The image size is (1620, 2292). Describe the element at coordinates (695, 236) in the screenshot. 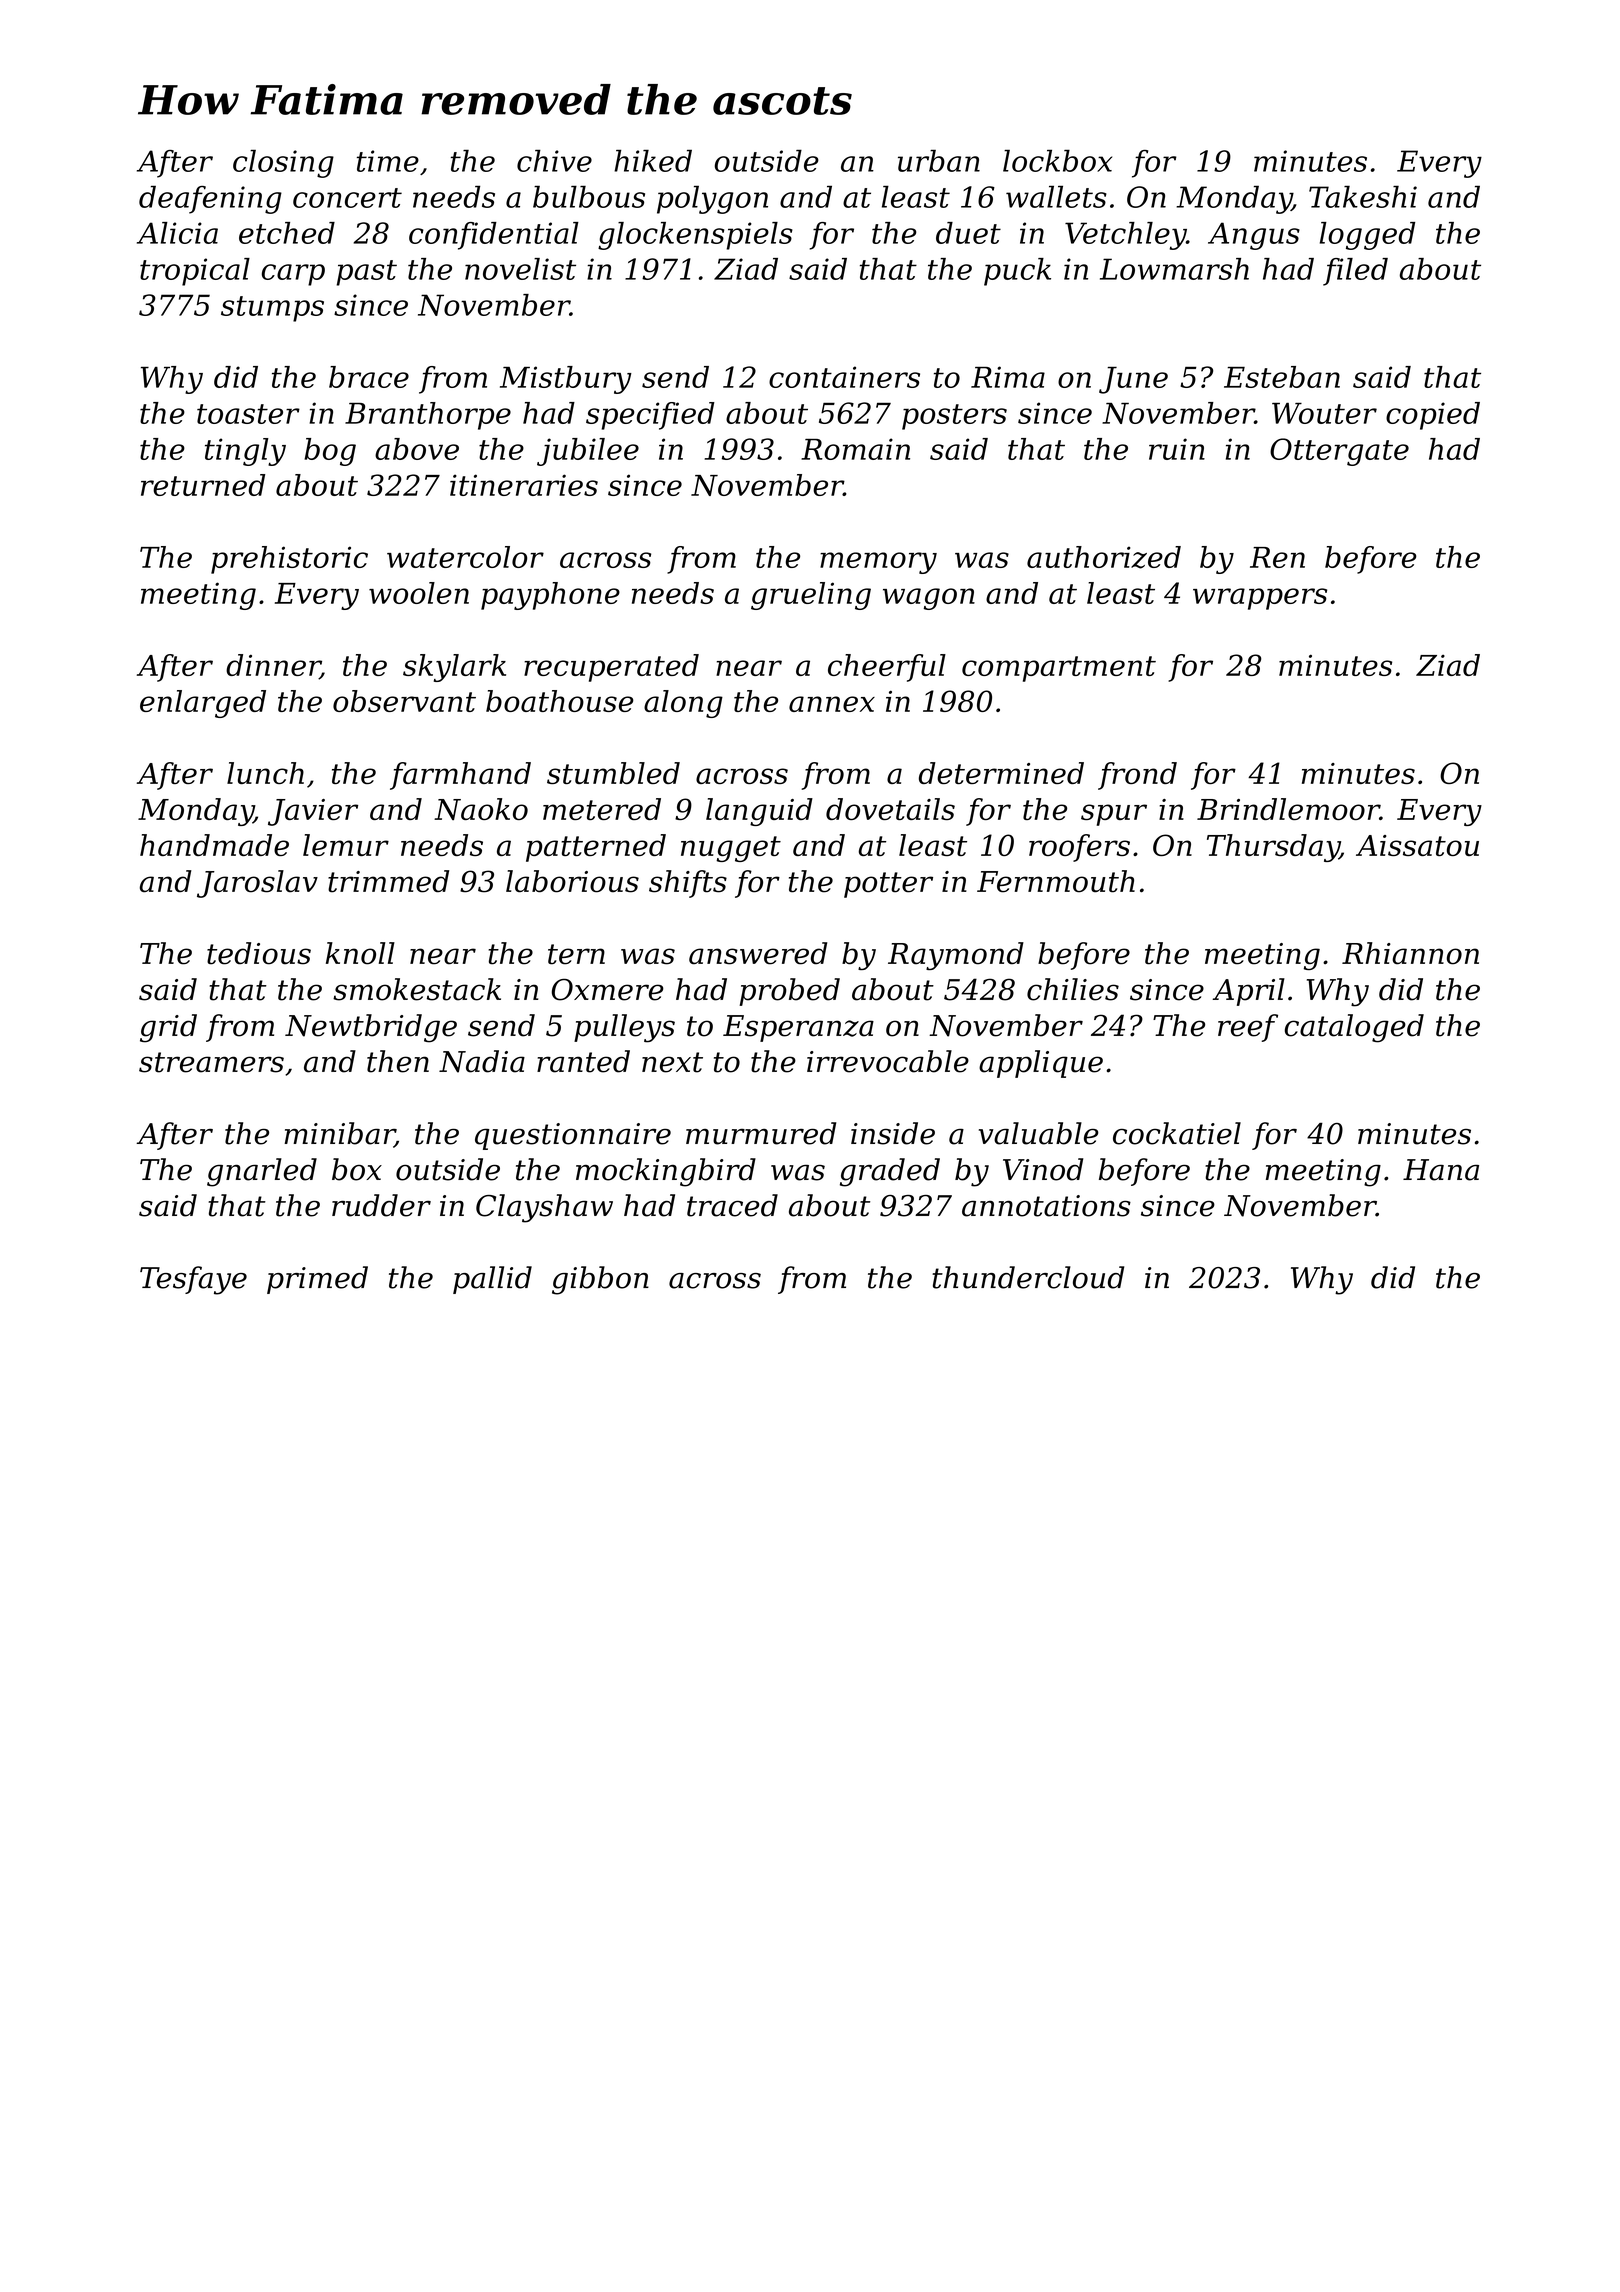

I see `glockenspiels` at that location.
